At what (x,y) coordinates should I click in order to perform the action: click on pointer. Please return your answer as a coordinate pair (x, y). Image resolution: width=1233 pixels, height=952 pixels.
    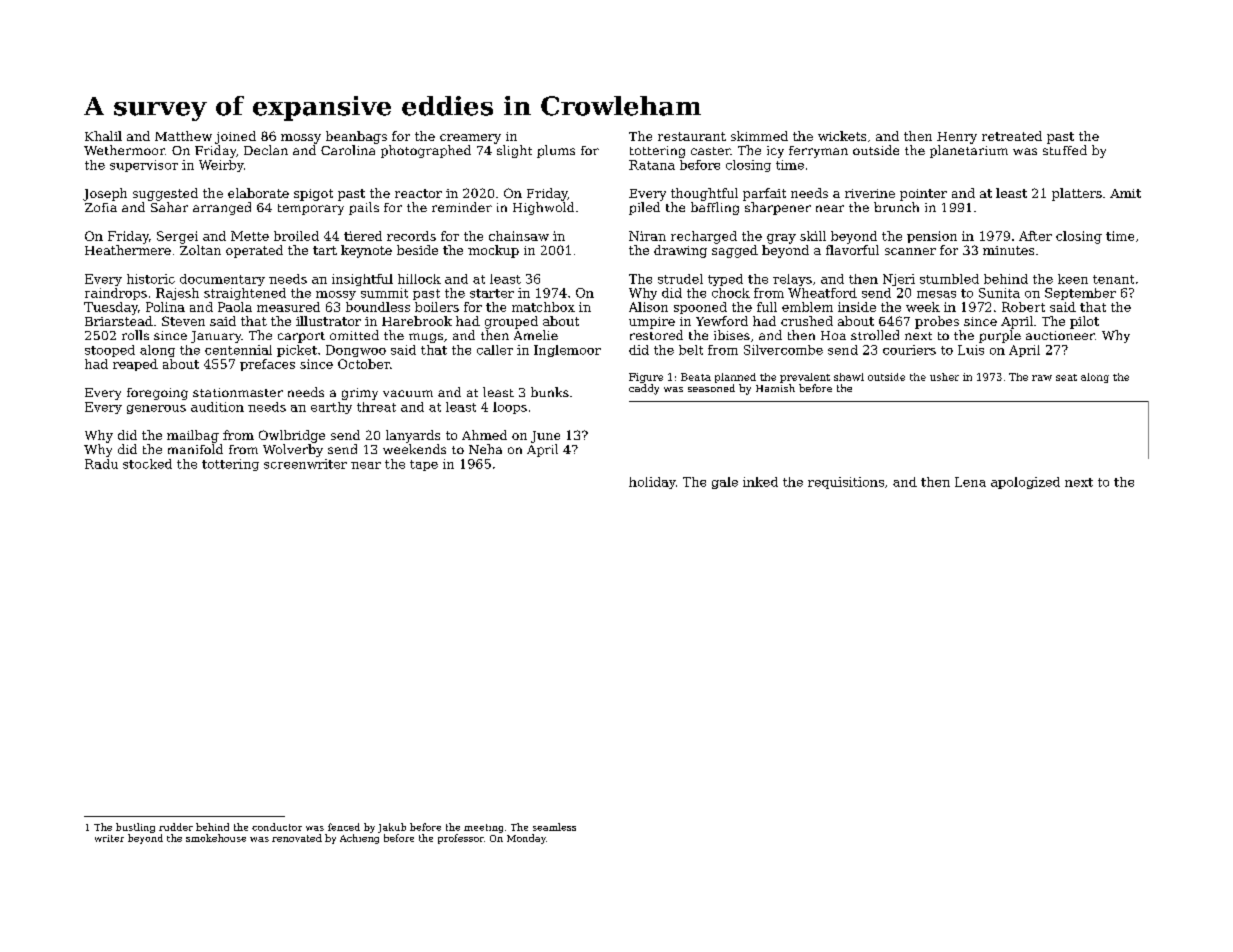
    Looking at the image, I should click on (923, 195).
